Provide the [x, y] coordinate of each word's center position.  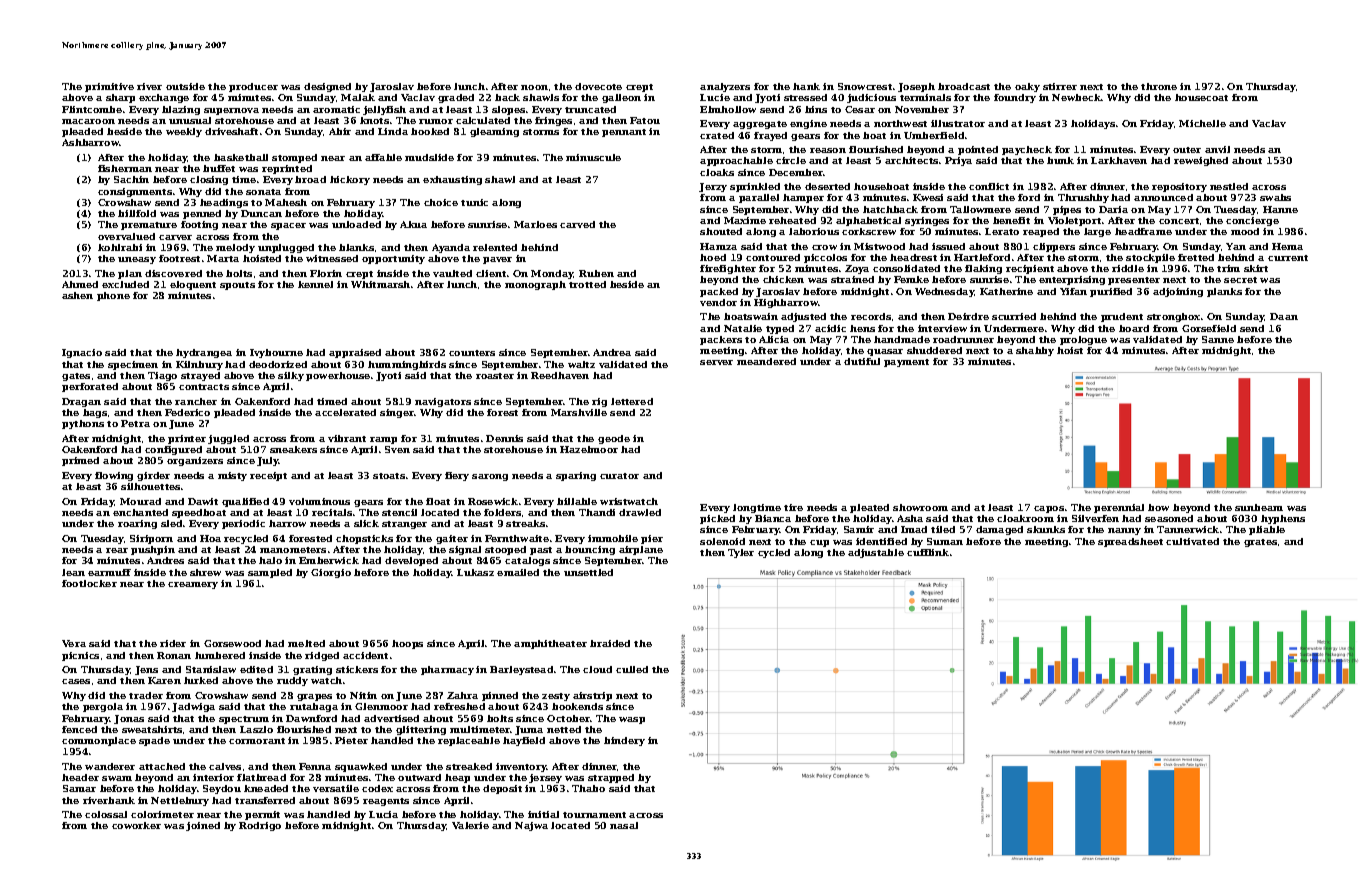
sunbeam [1259, 507]
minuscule [593, 157]
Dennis [504, 438]
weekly [184, 132]
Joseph [916, 87]
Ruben [596, 273]
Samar [79, 788]
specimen [133, 365]
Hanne [1280, 209]
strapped [611, 778]
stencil [399, 512]
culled [632, 669]
